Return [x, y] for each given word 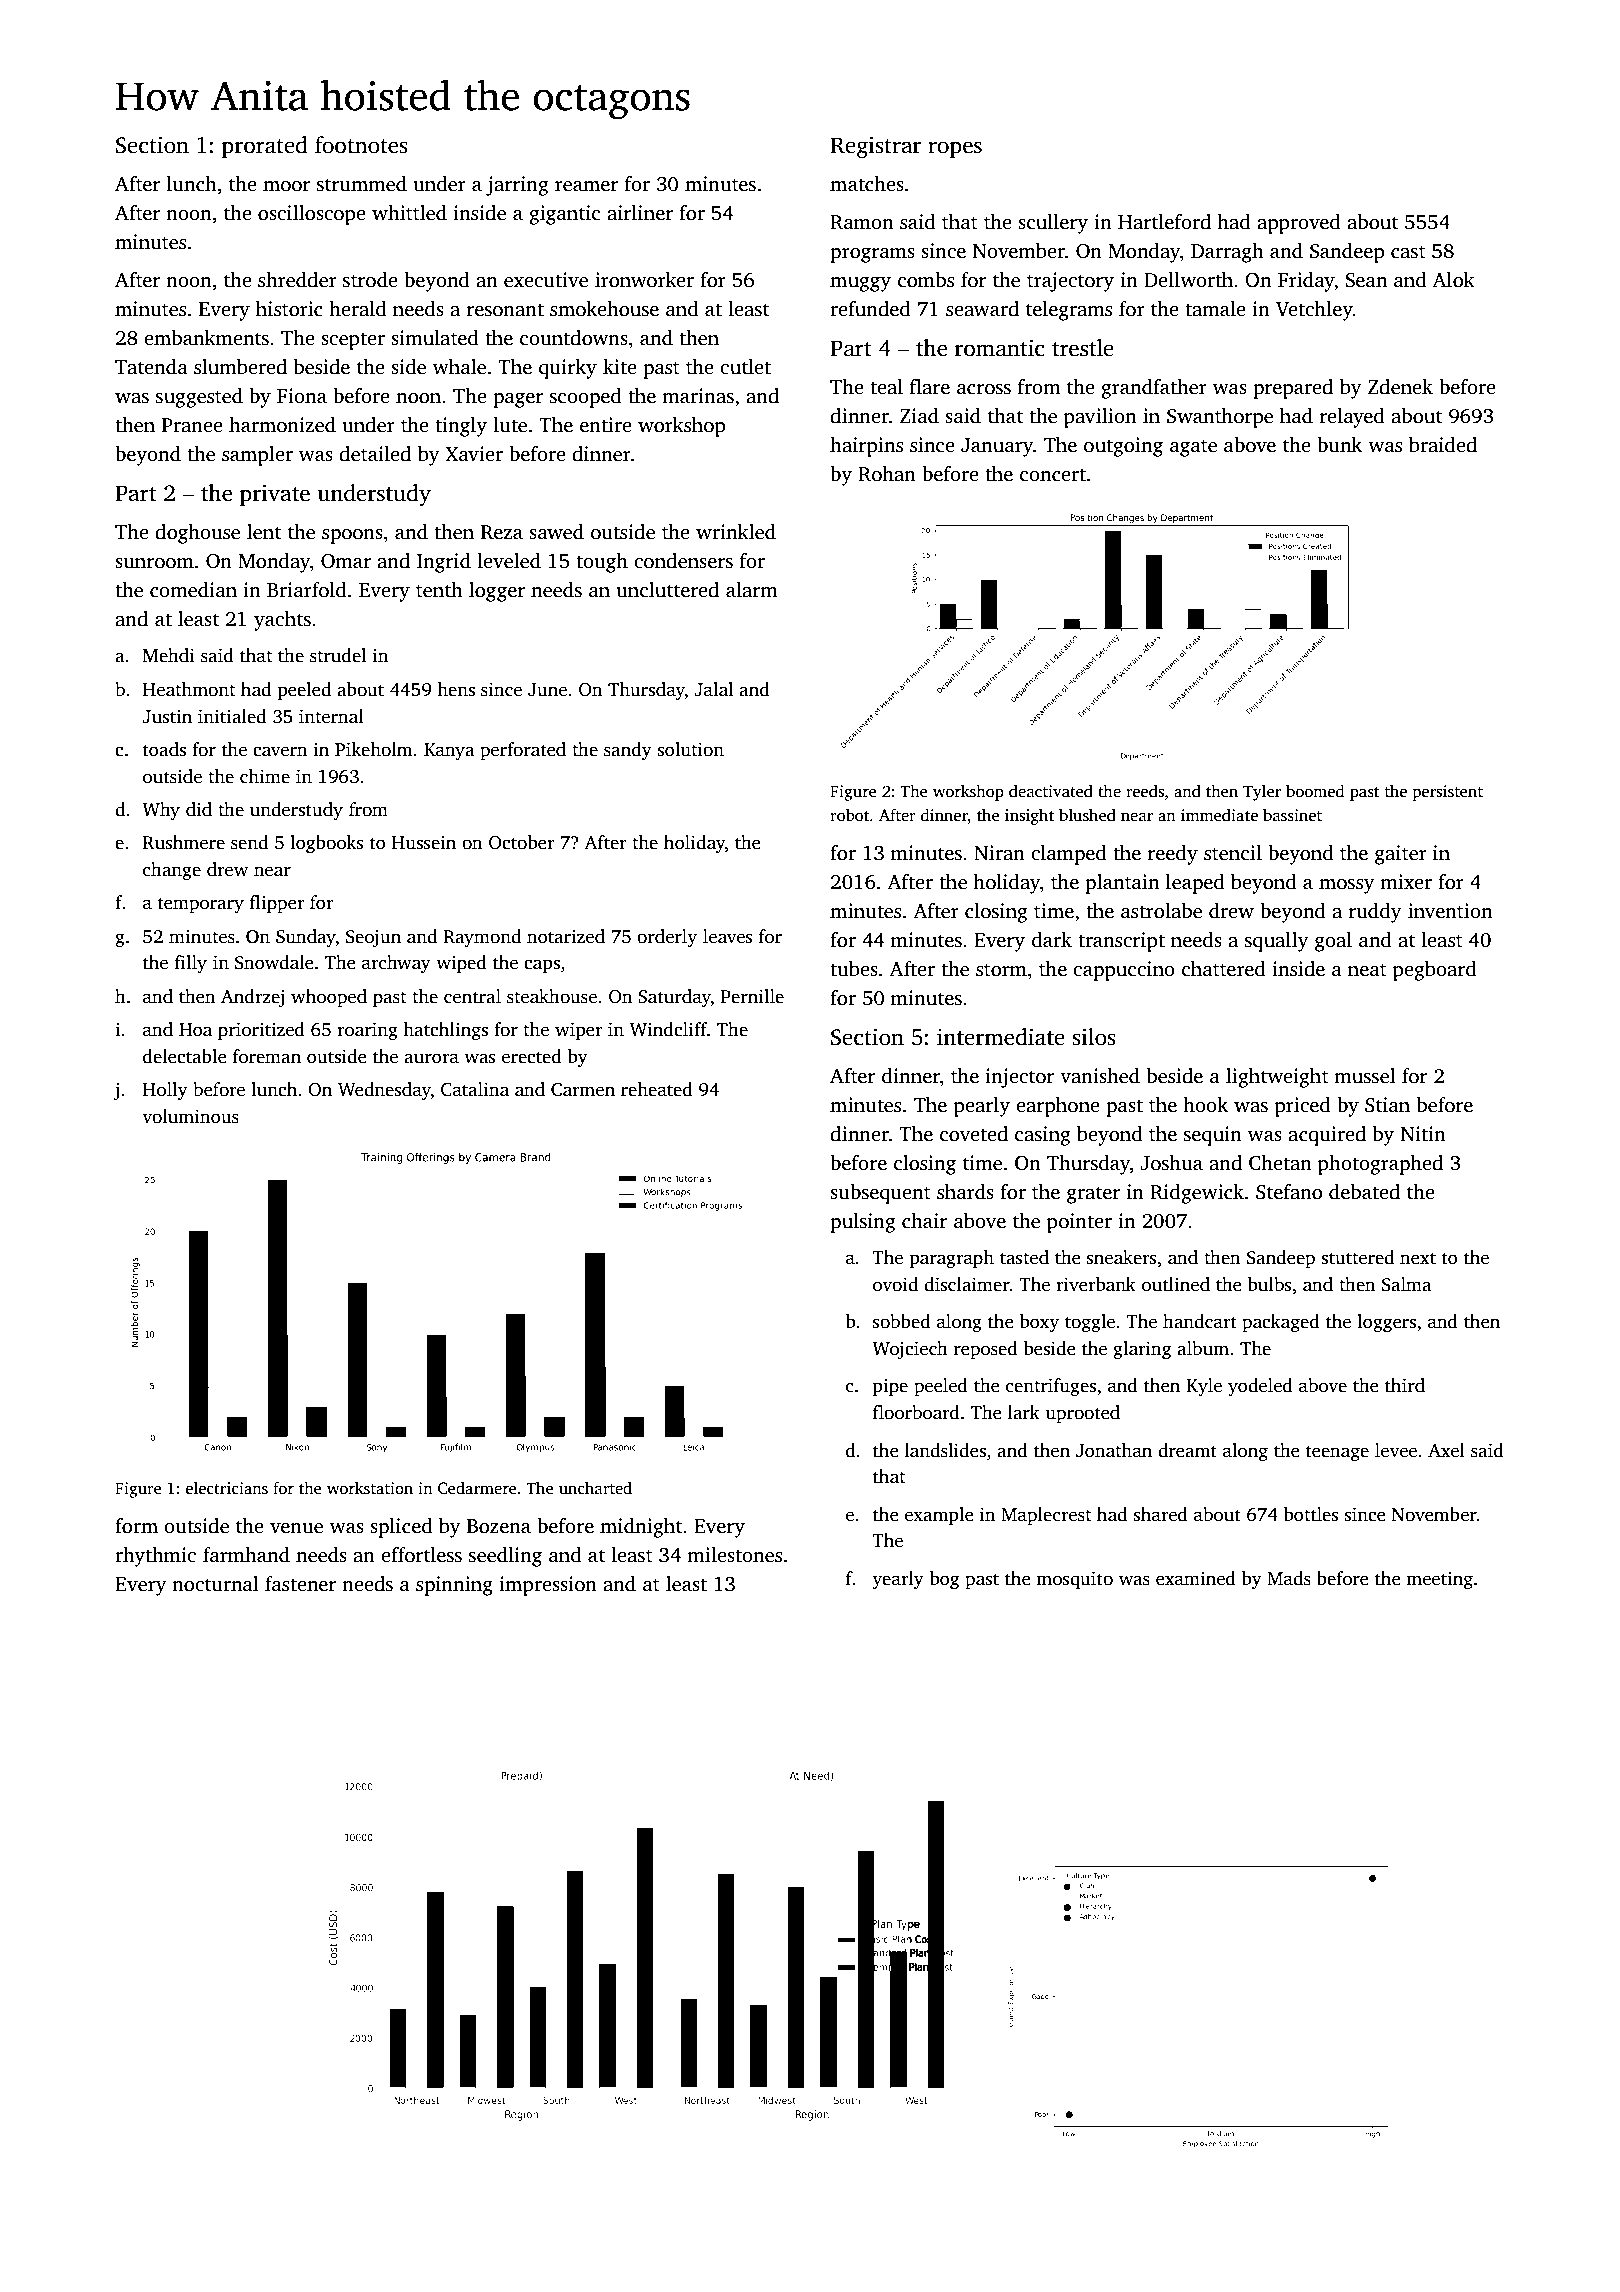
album [1203, 1348]
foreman [267, 1056]
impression [548, 1586]
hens [456, 689]
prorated [265, 147]
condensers [683, 561]
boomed [1315, 791]
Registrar [875, 147]
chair [924, 1221]
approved [1299, 224]
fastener [300, 1584]
